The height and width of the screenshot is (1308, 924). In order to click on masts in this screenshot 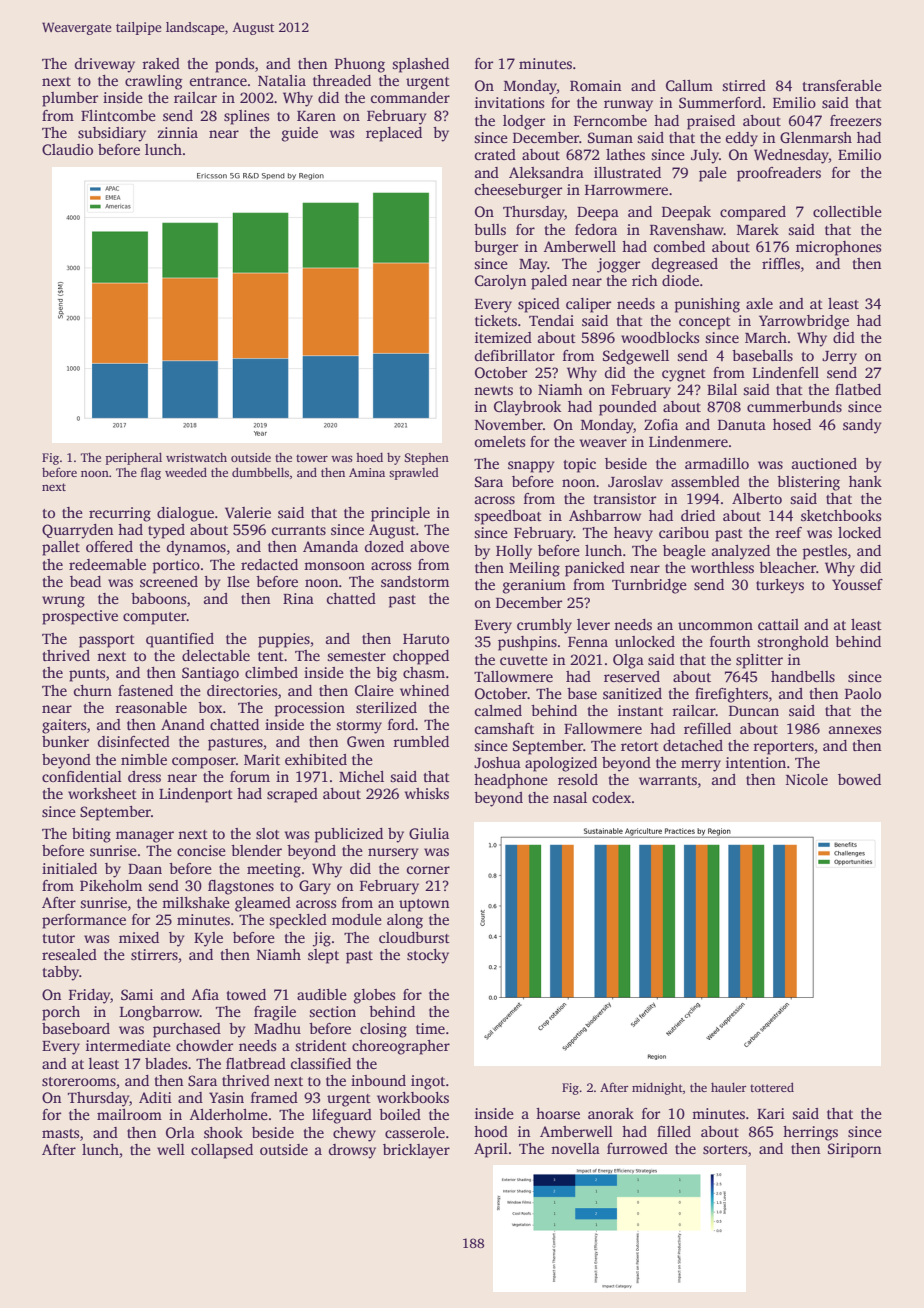, I will do `click(60, 1133)`.
